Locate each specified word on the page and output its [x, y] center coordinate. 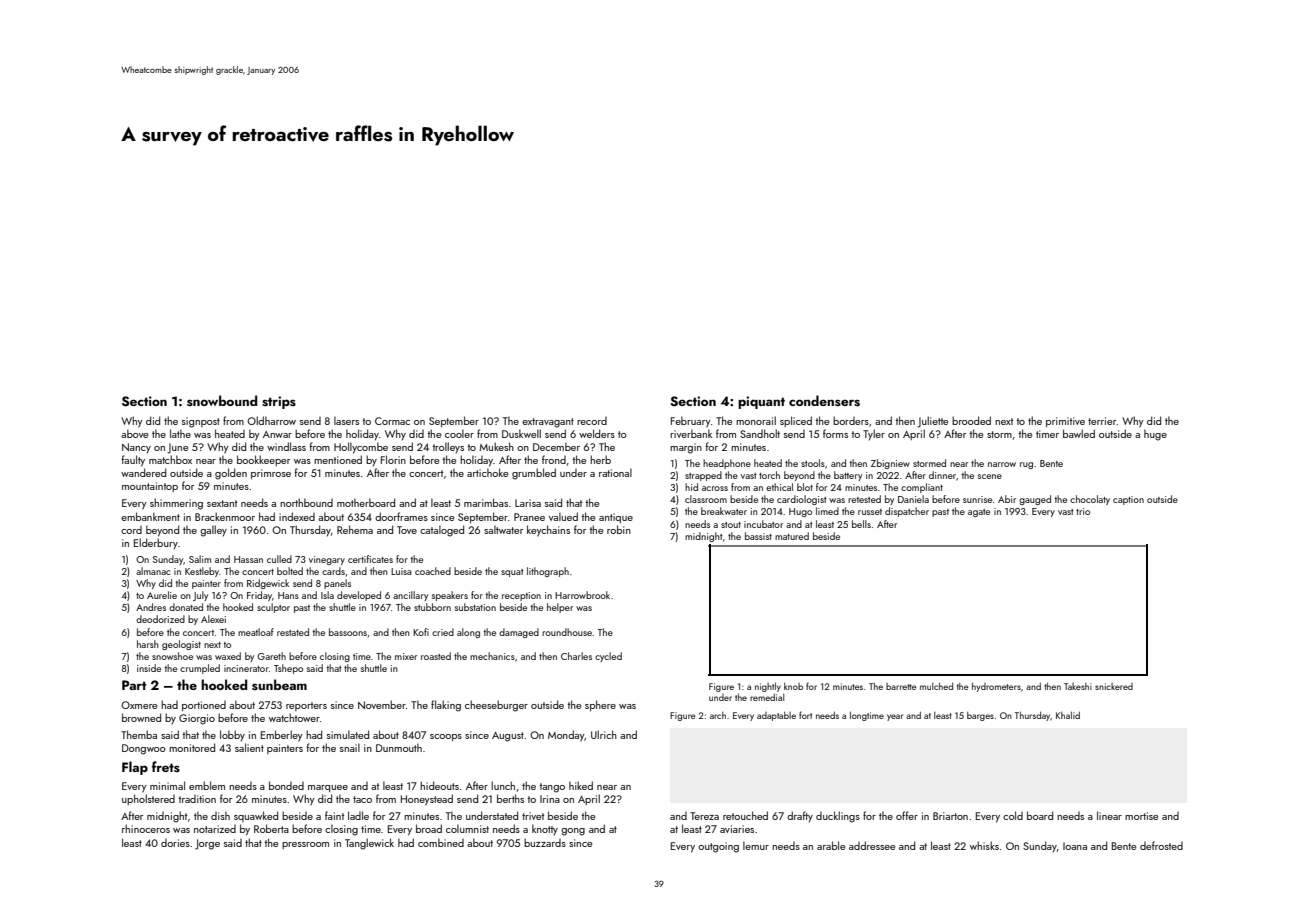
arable [831, 845]
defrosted [1161, 845]
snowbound [222, 400]
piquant [761, 402]
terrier [1102, 421]
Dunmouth [399, 747]
